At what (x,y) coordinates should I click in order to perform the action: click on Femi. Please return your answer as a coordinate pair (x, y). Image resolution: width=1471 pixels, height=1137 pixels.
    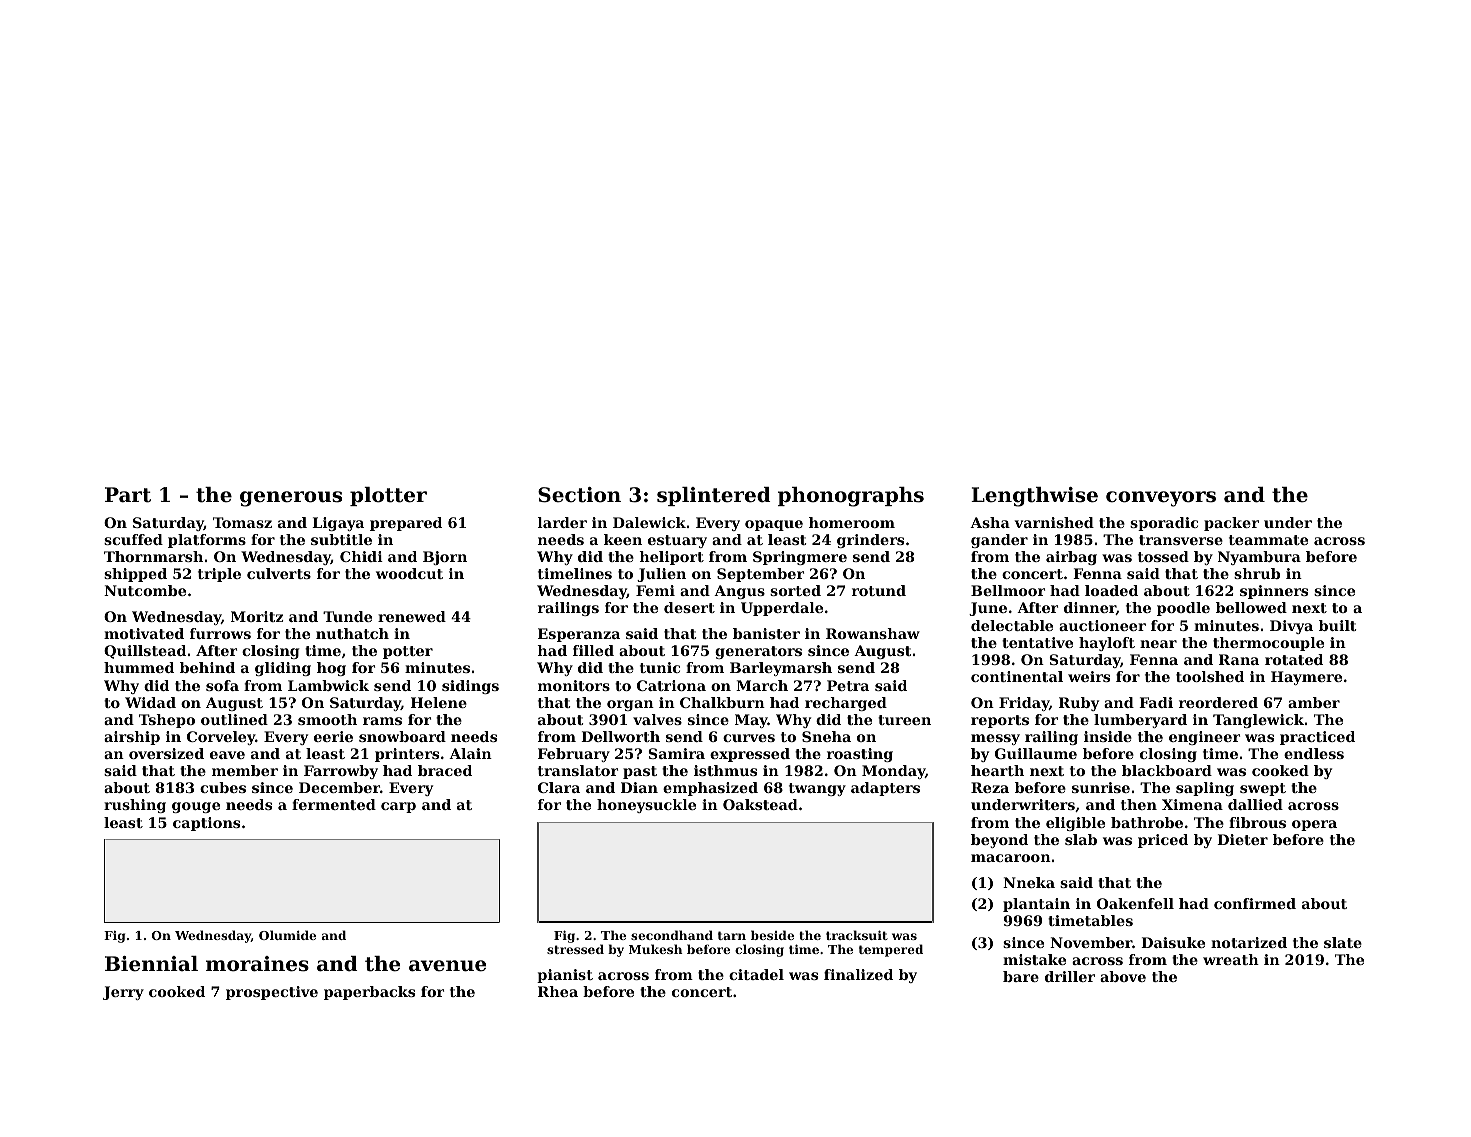
    Looking at the image, I should click on (655, 590).
